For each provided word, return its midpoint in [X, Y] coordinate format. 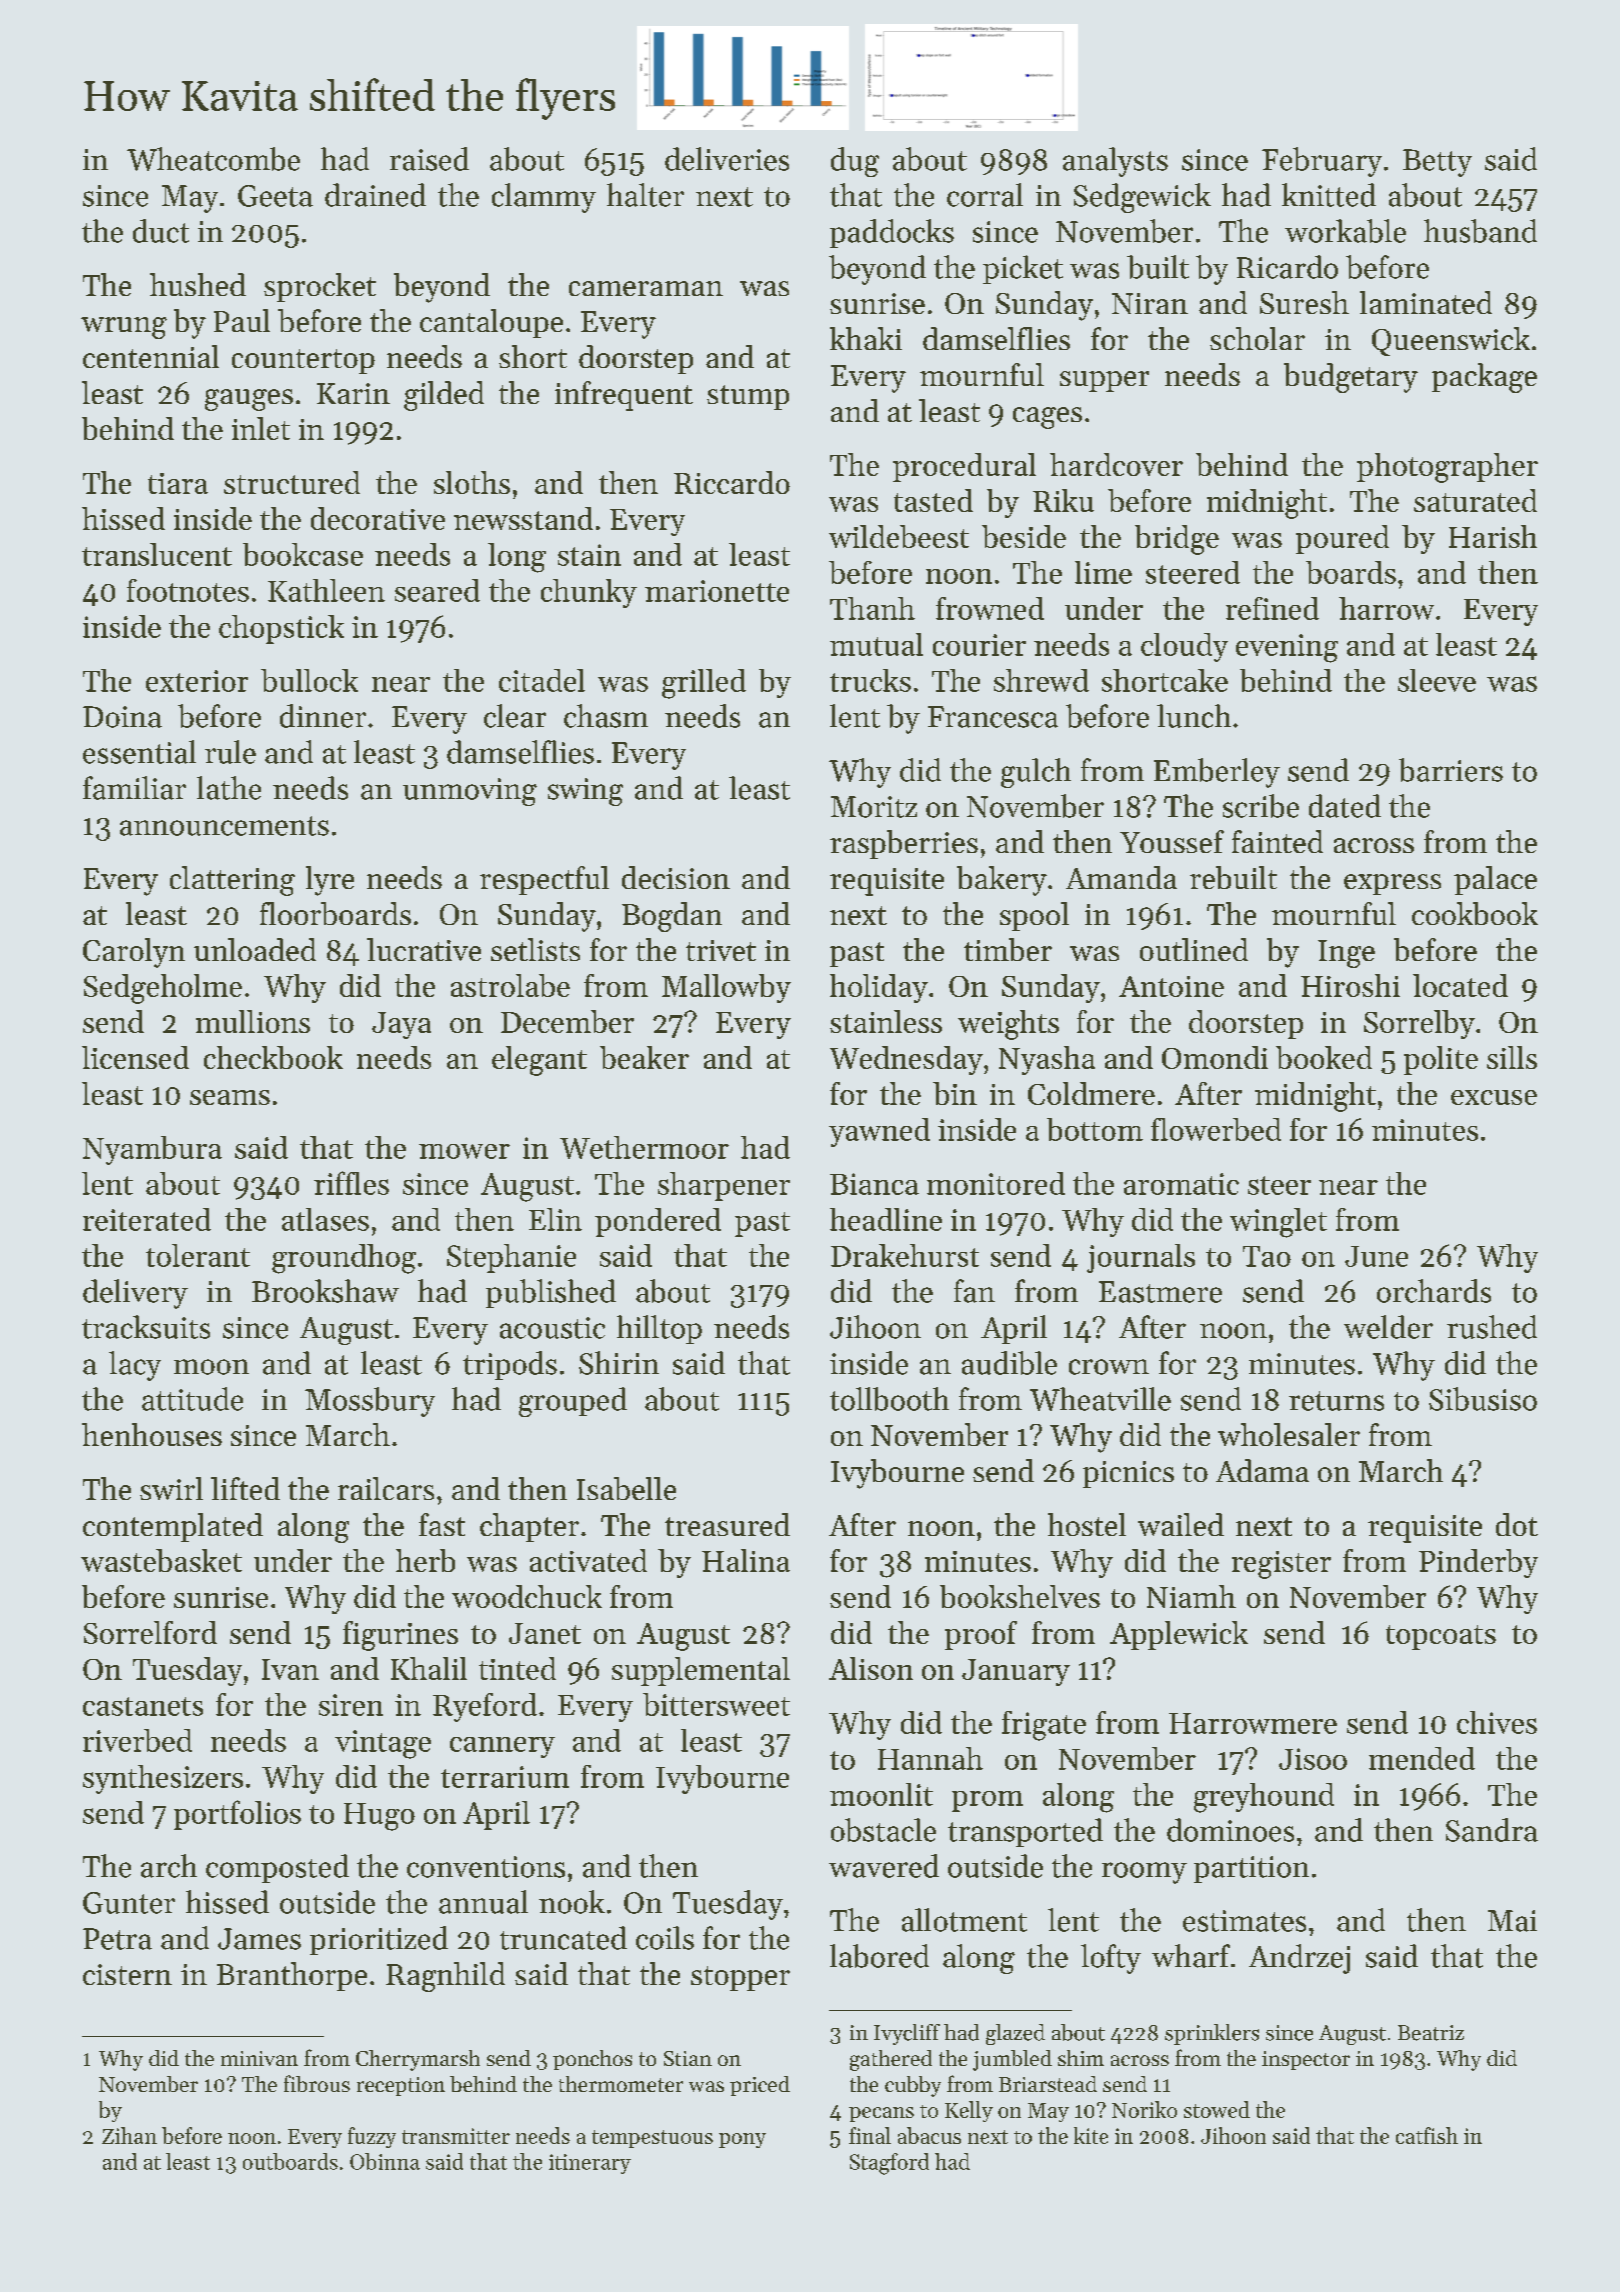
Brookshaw [325, 1291]
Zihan [129, 2135]
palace [1495, 880]
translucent [157, 554]
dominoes [1230, 1830]
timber [1008, 949]
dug [855, 162]
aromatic [1181, 1184]
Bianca [874, 1184]
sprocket [320, 287]
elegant [539, 1061]
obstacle [883, 1830]
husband [1480, 231]
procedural [964, 467]
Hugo [379, 1817]
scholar [1257, 338]
